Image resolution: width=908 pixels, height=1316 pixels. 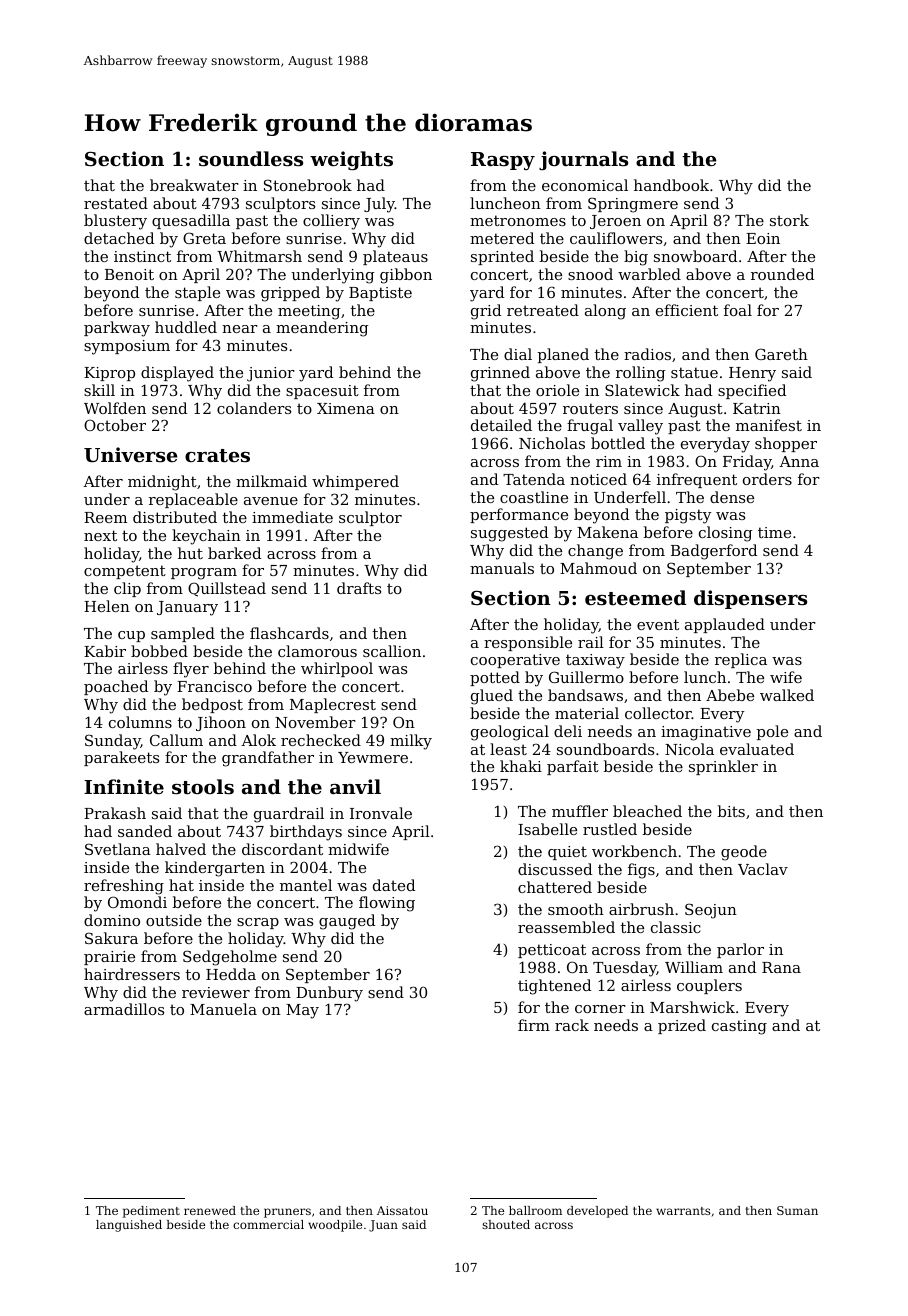 I want to click on Rana, so click(x=781, y=967).
